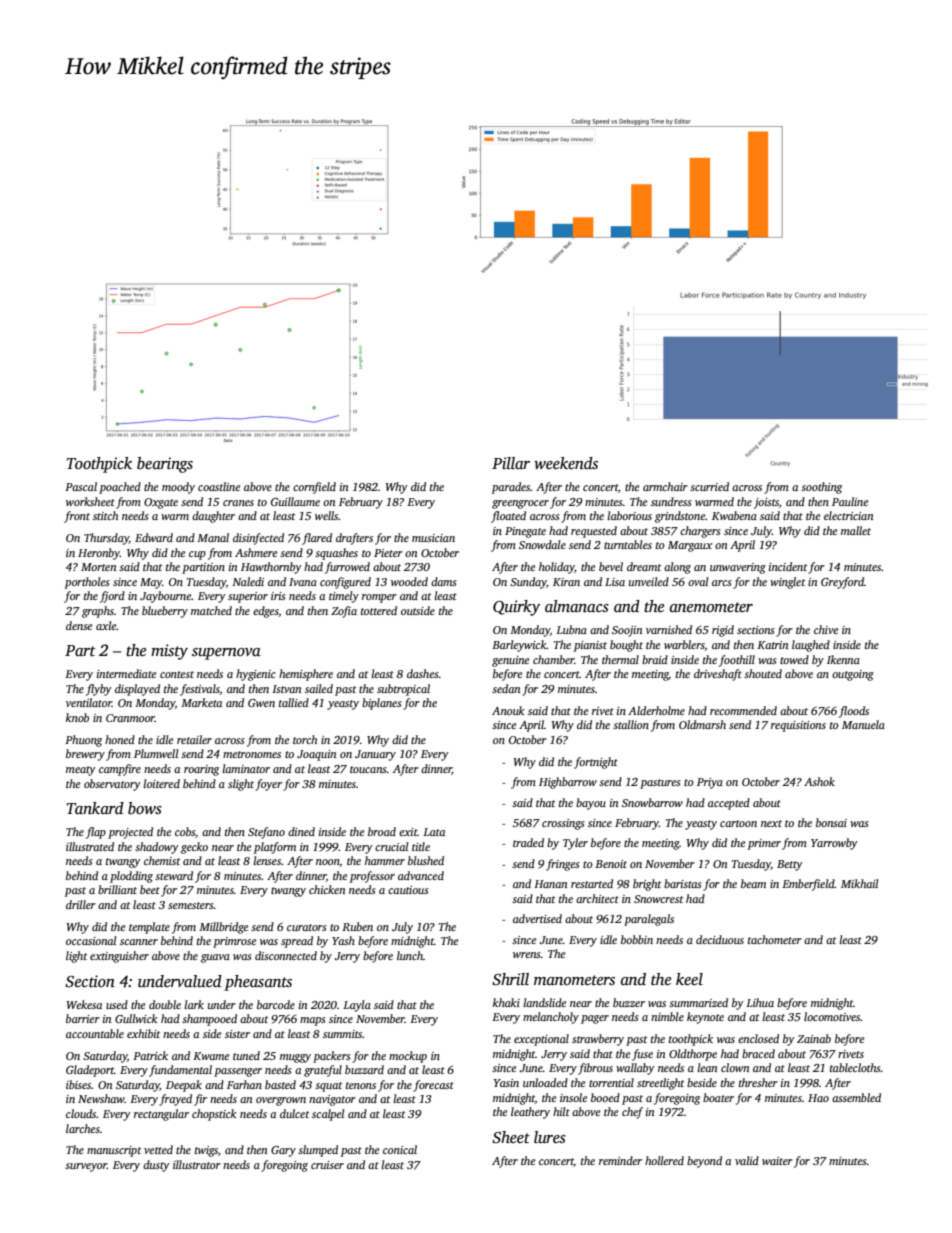 The image size is (952, 1233). Describe the element at coordinates (191, 905) in the page. I see `semesters` at that location.
